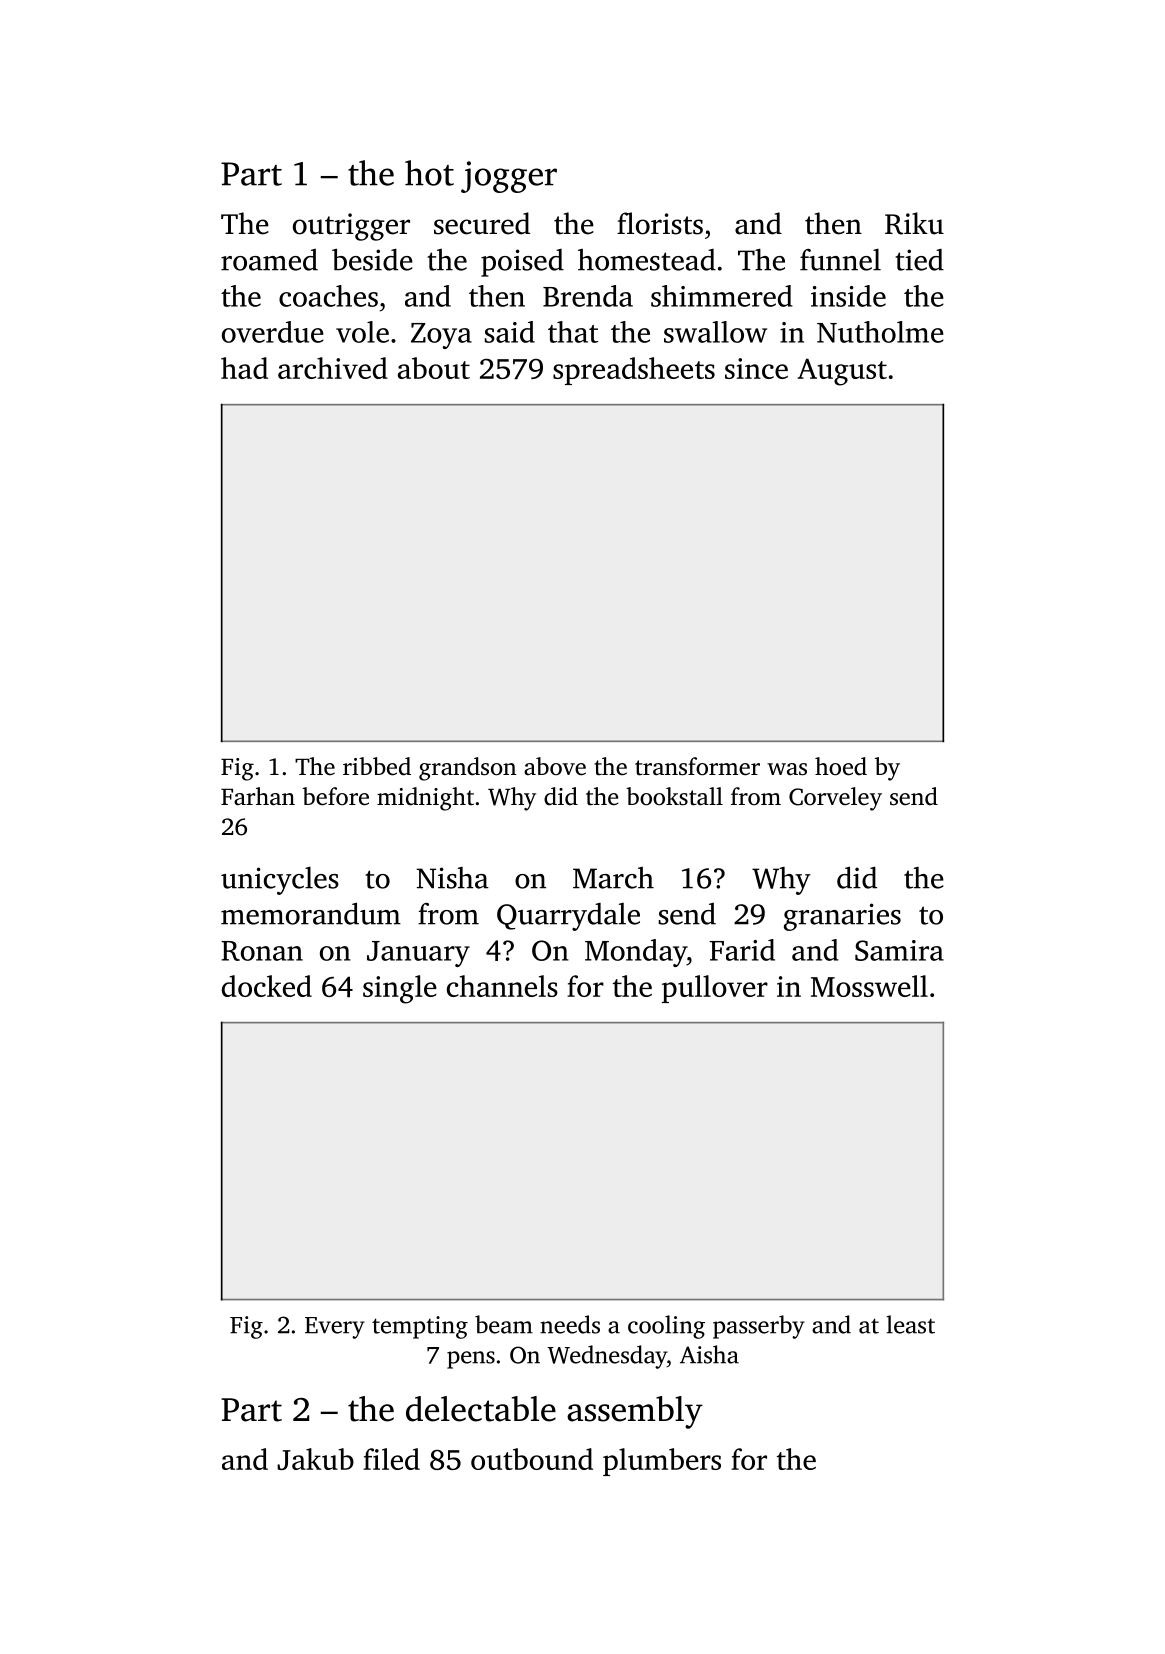 Image resolution: width=1165 pixels, height=1654 pixels. What do you see at coordinates (269, 260) in the screenshot?
I see `roamed` at bounding box center [269, 260].
